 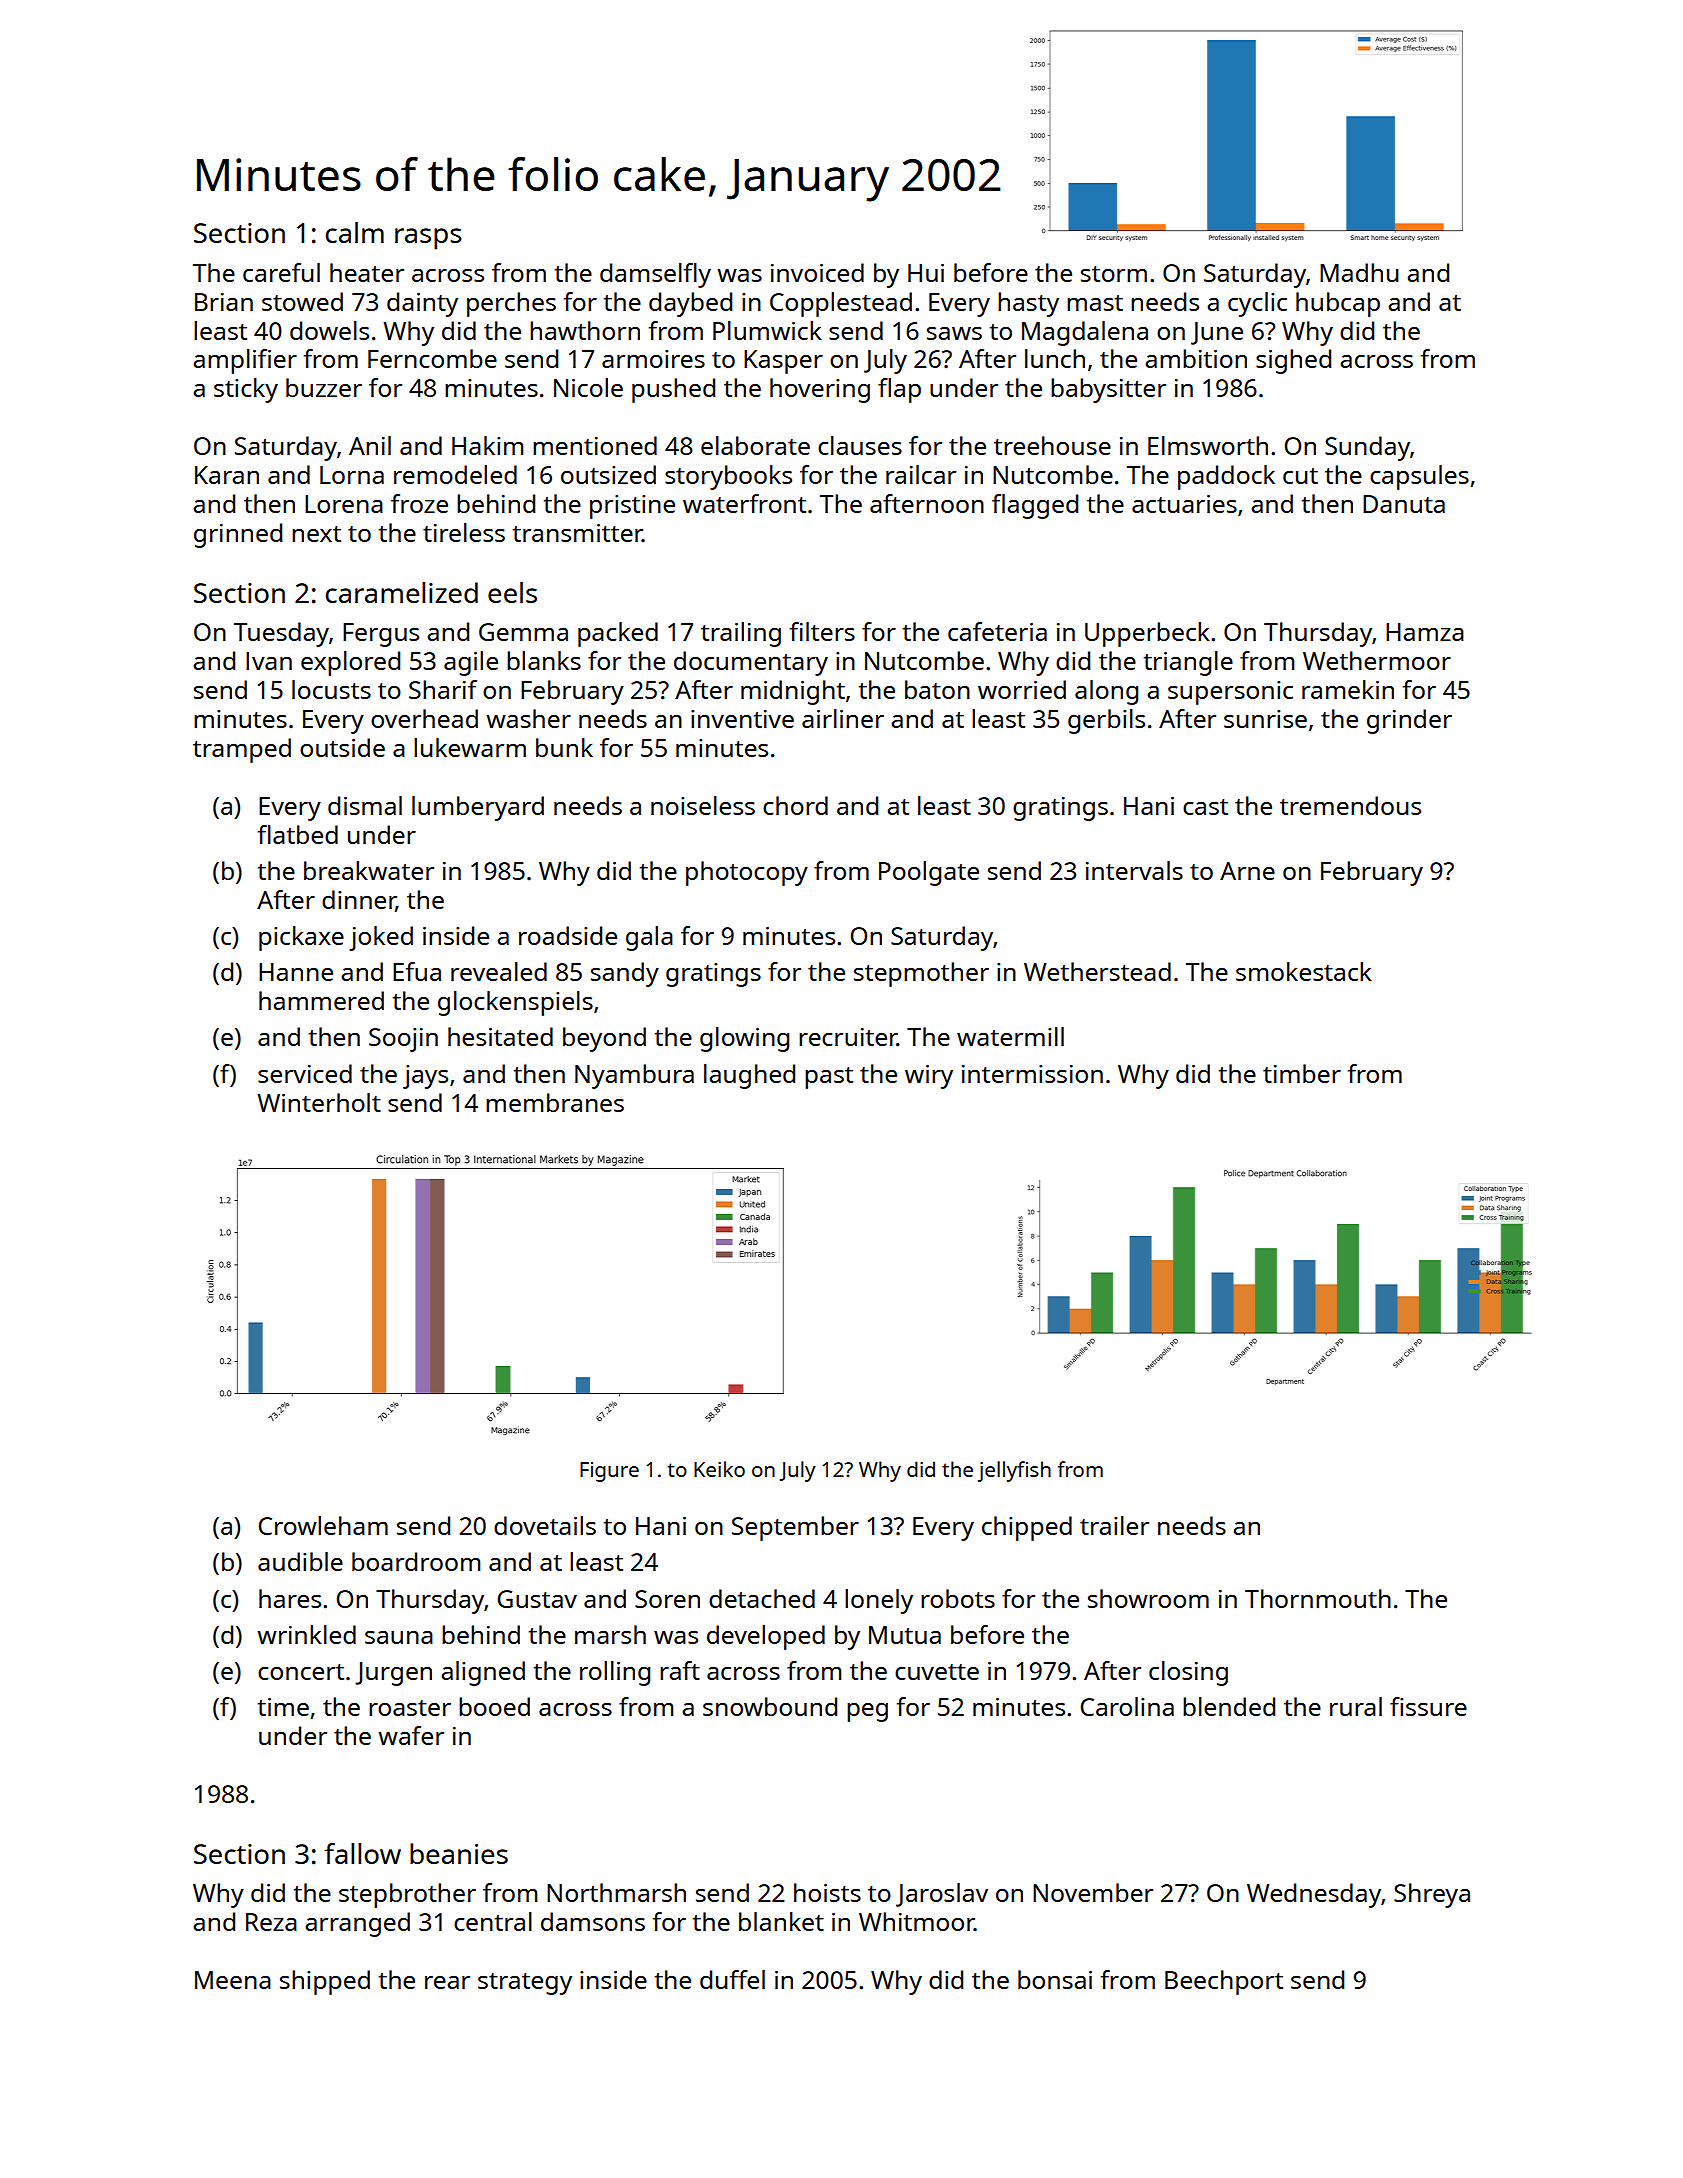 What do you see at coordinates (459, 1853) in the screenshot?
I see `beanies` at bounding box center [459, 1853].
